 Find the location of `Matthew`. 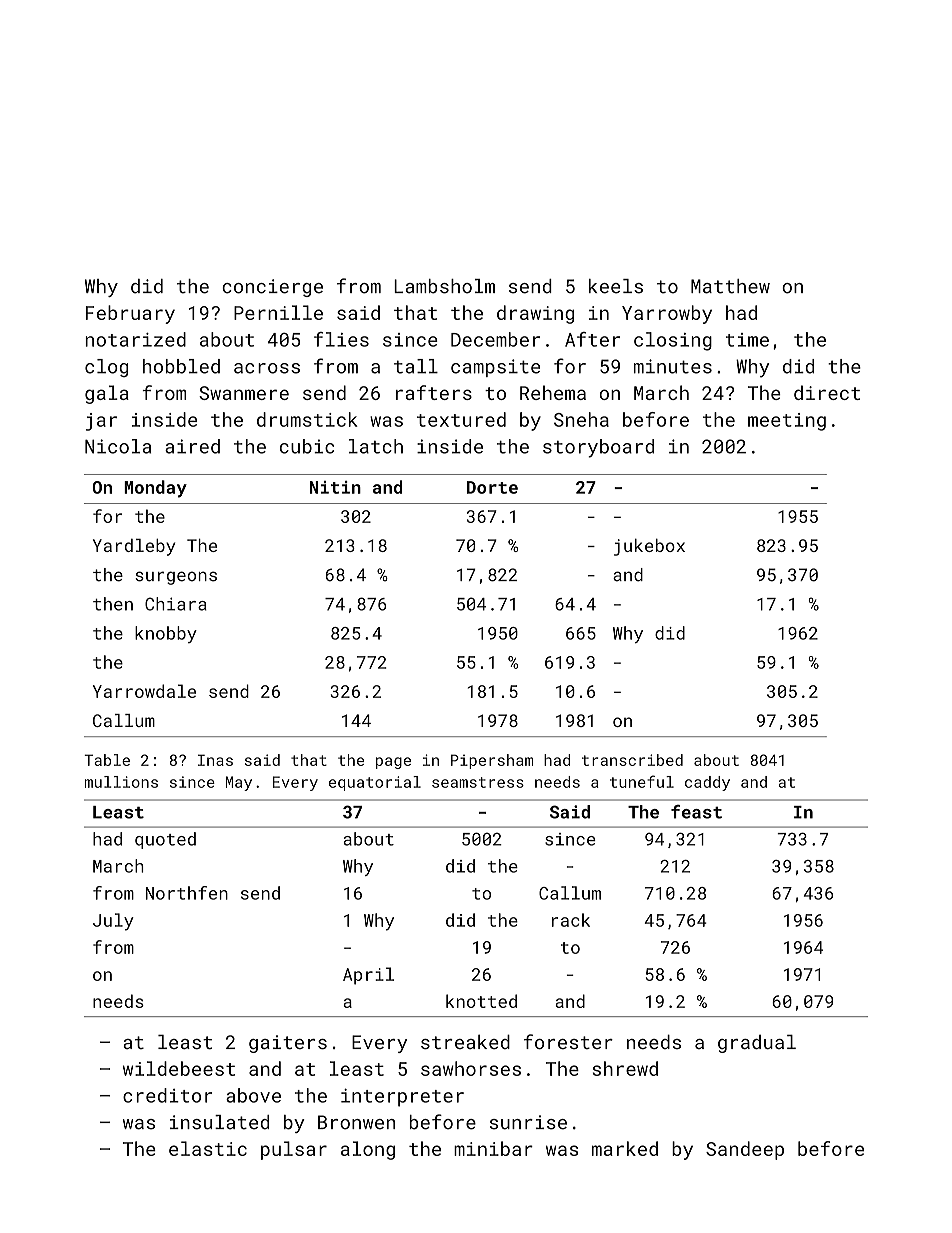

Matthew is located at coordinates (730, 286).
